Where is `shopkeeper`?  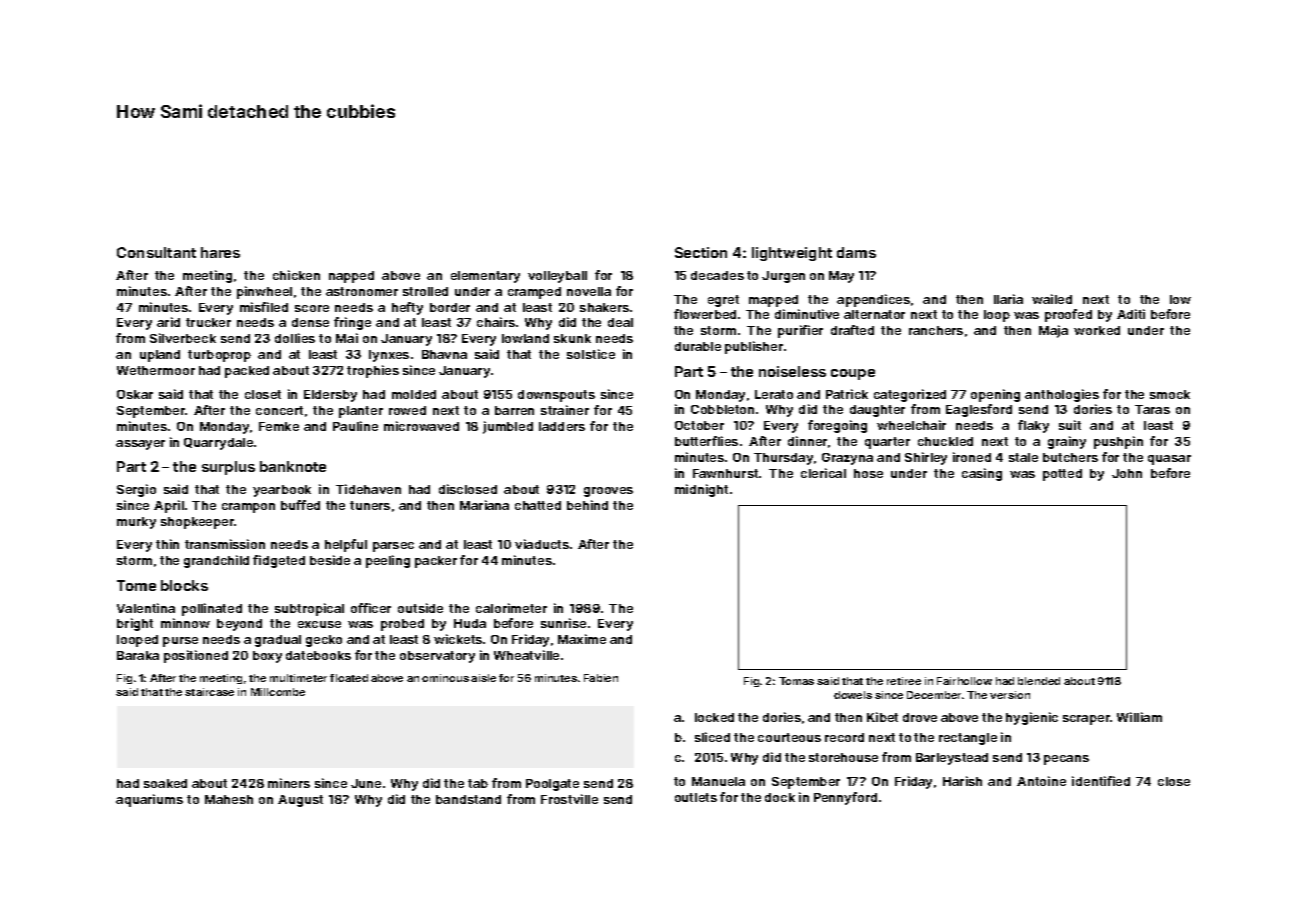 shopkeeper is located at coordinates (198, 523).
